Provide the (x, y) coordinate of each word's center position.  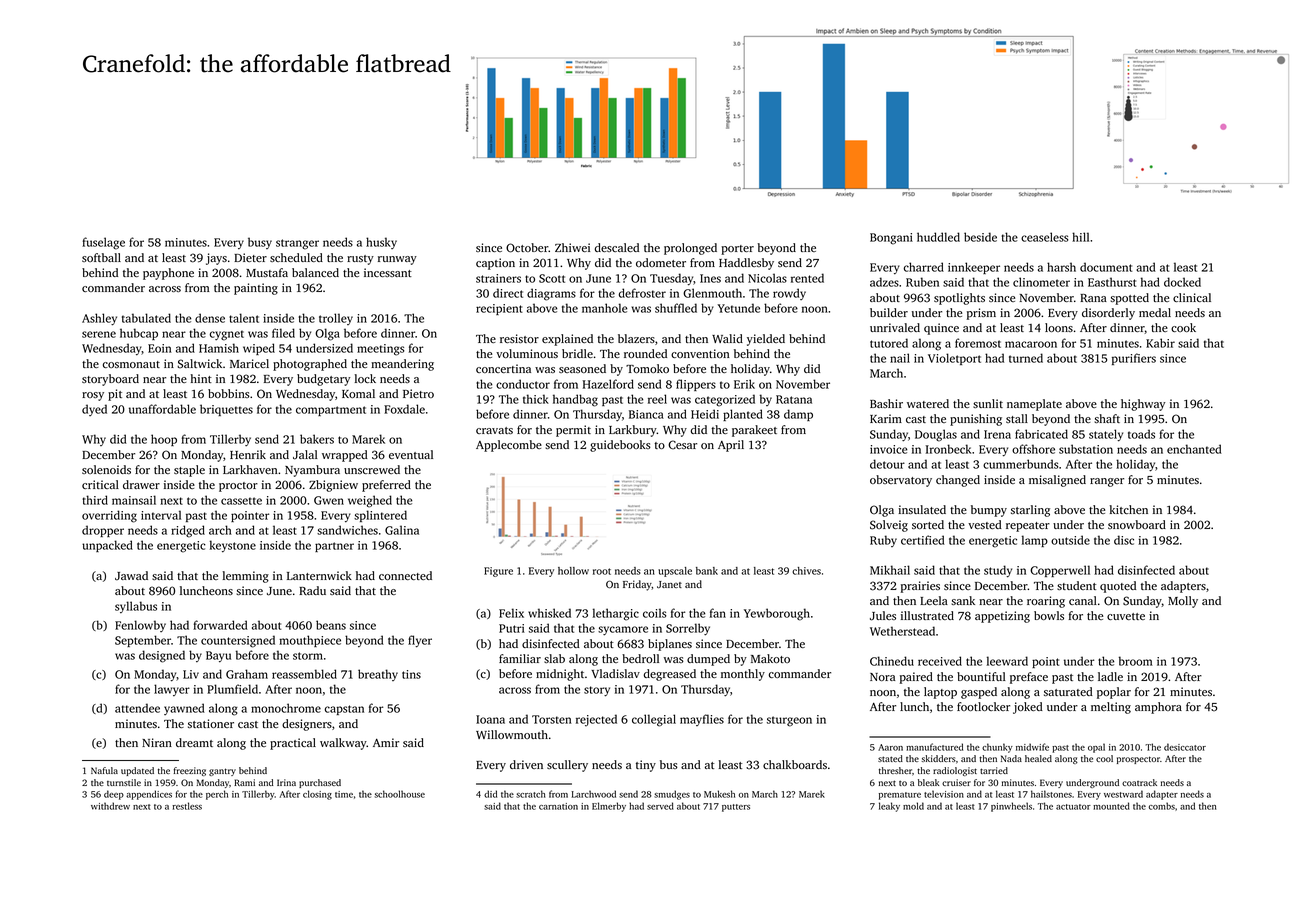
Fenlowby (140, 626)
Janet (669, 585)
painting (256, 289)
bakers (317, 439)
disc (1124, 540)
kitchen (1129, 509)
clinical (1192, 297)
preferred (386, 486)
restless (187, 806)
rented (807, 278)
